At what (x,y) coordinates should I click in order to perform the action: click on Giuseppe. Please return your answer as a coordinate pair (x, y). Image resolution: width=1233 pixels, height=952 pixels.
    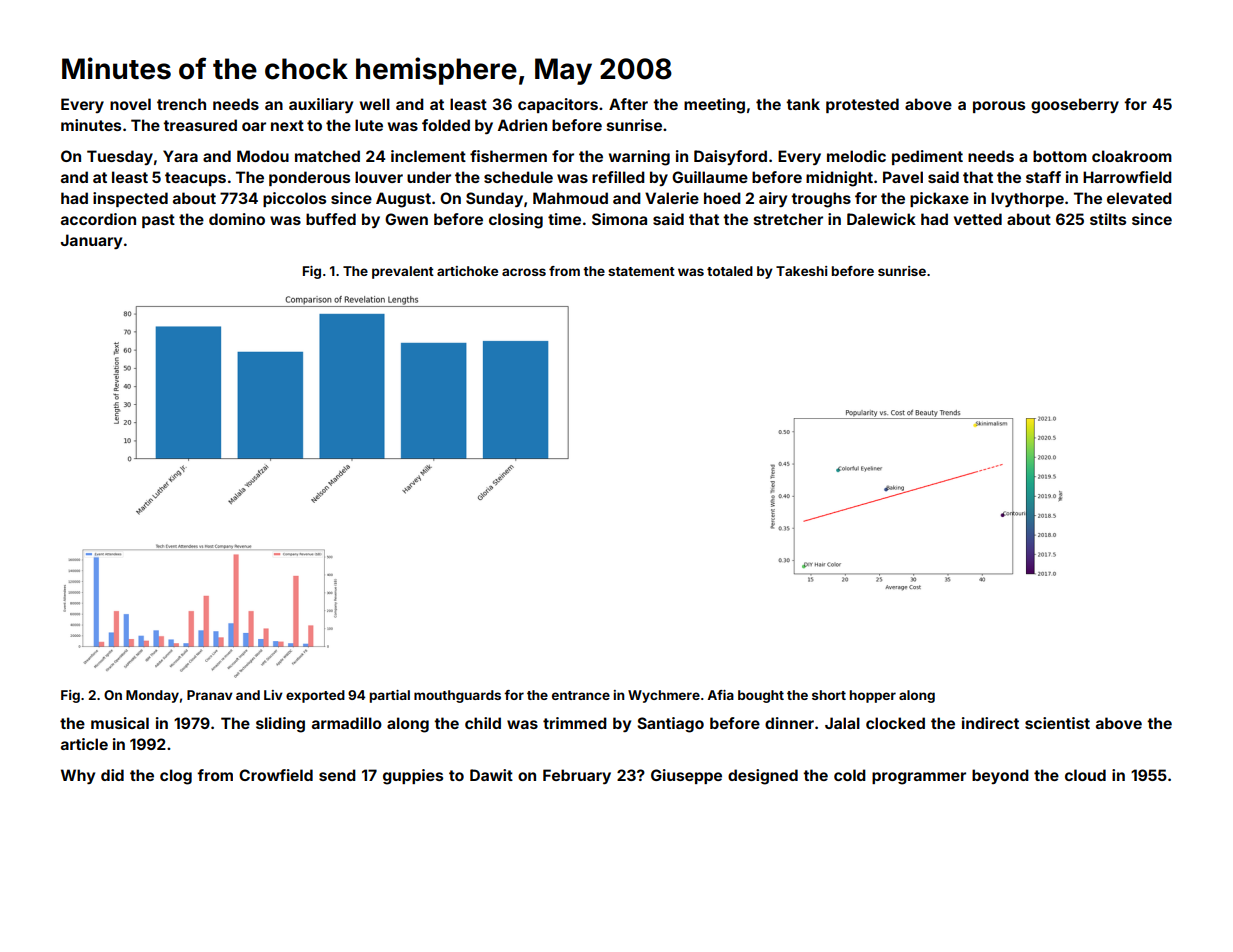
    Looking at the image, I should click on (686, 776).
